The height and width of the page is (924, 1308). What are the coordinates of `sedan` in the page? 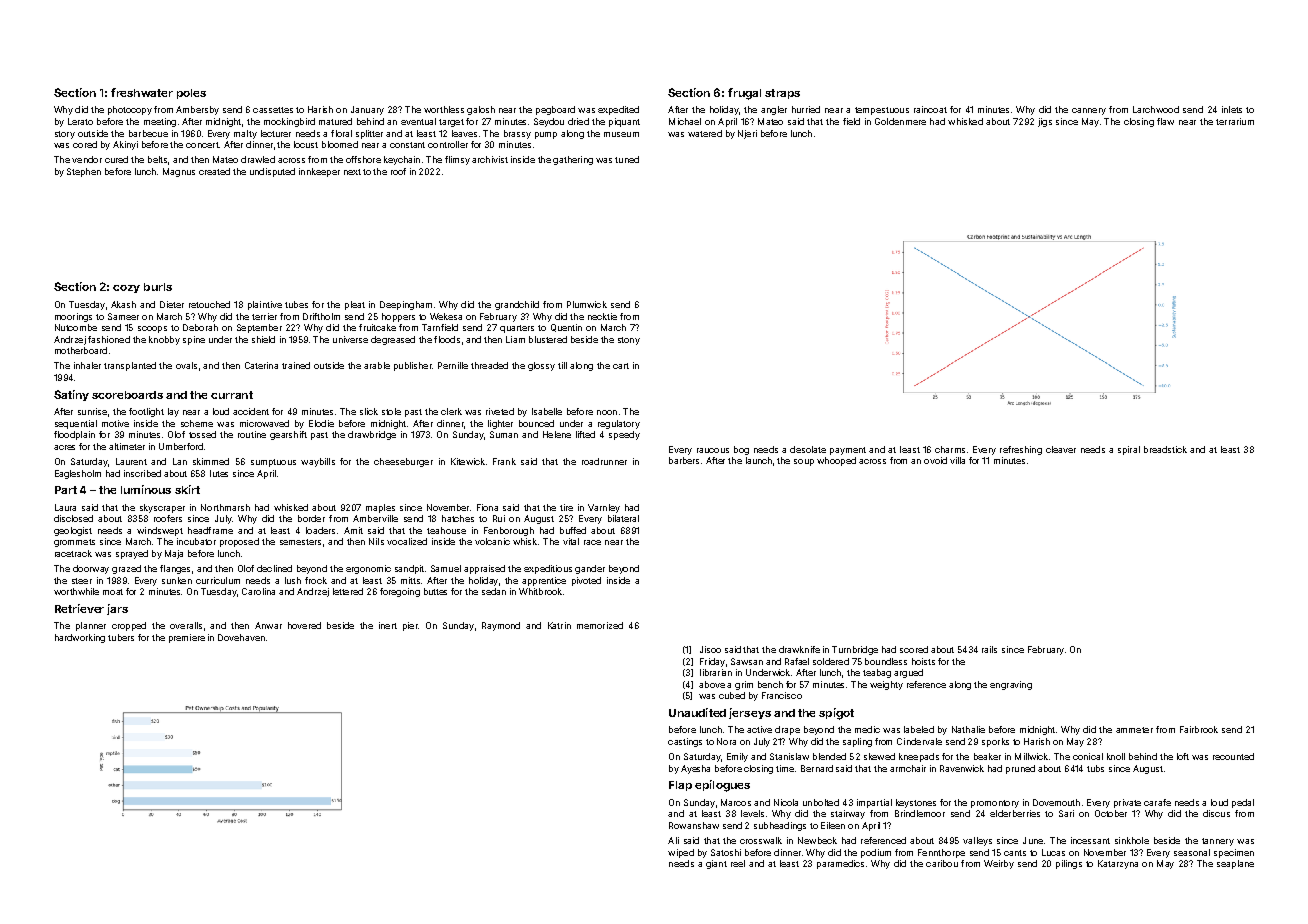 It's located at (494, 591).
